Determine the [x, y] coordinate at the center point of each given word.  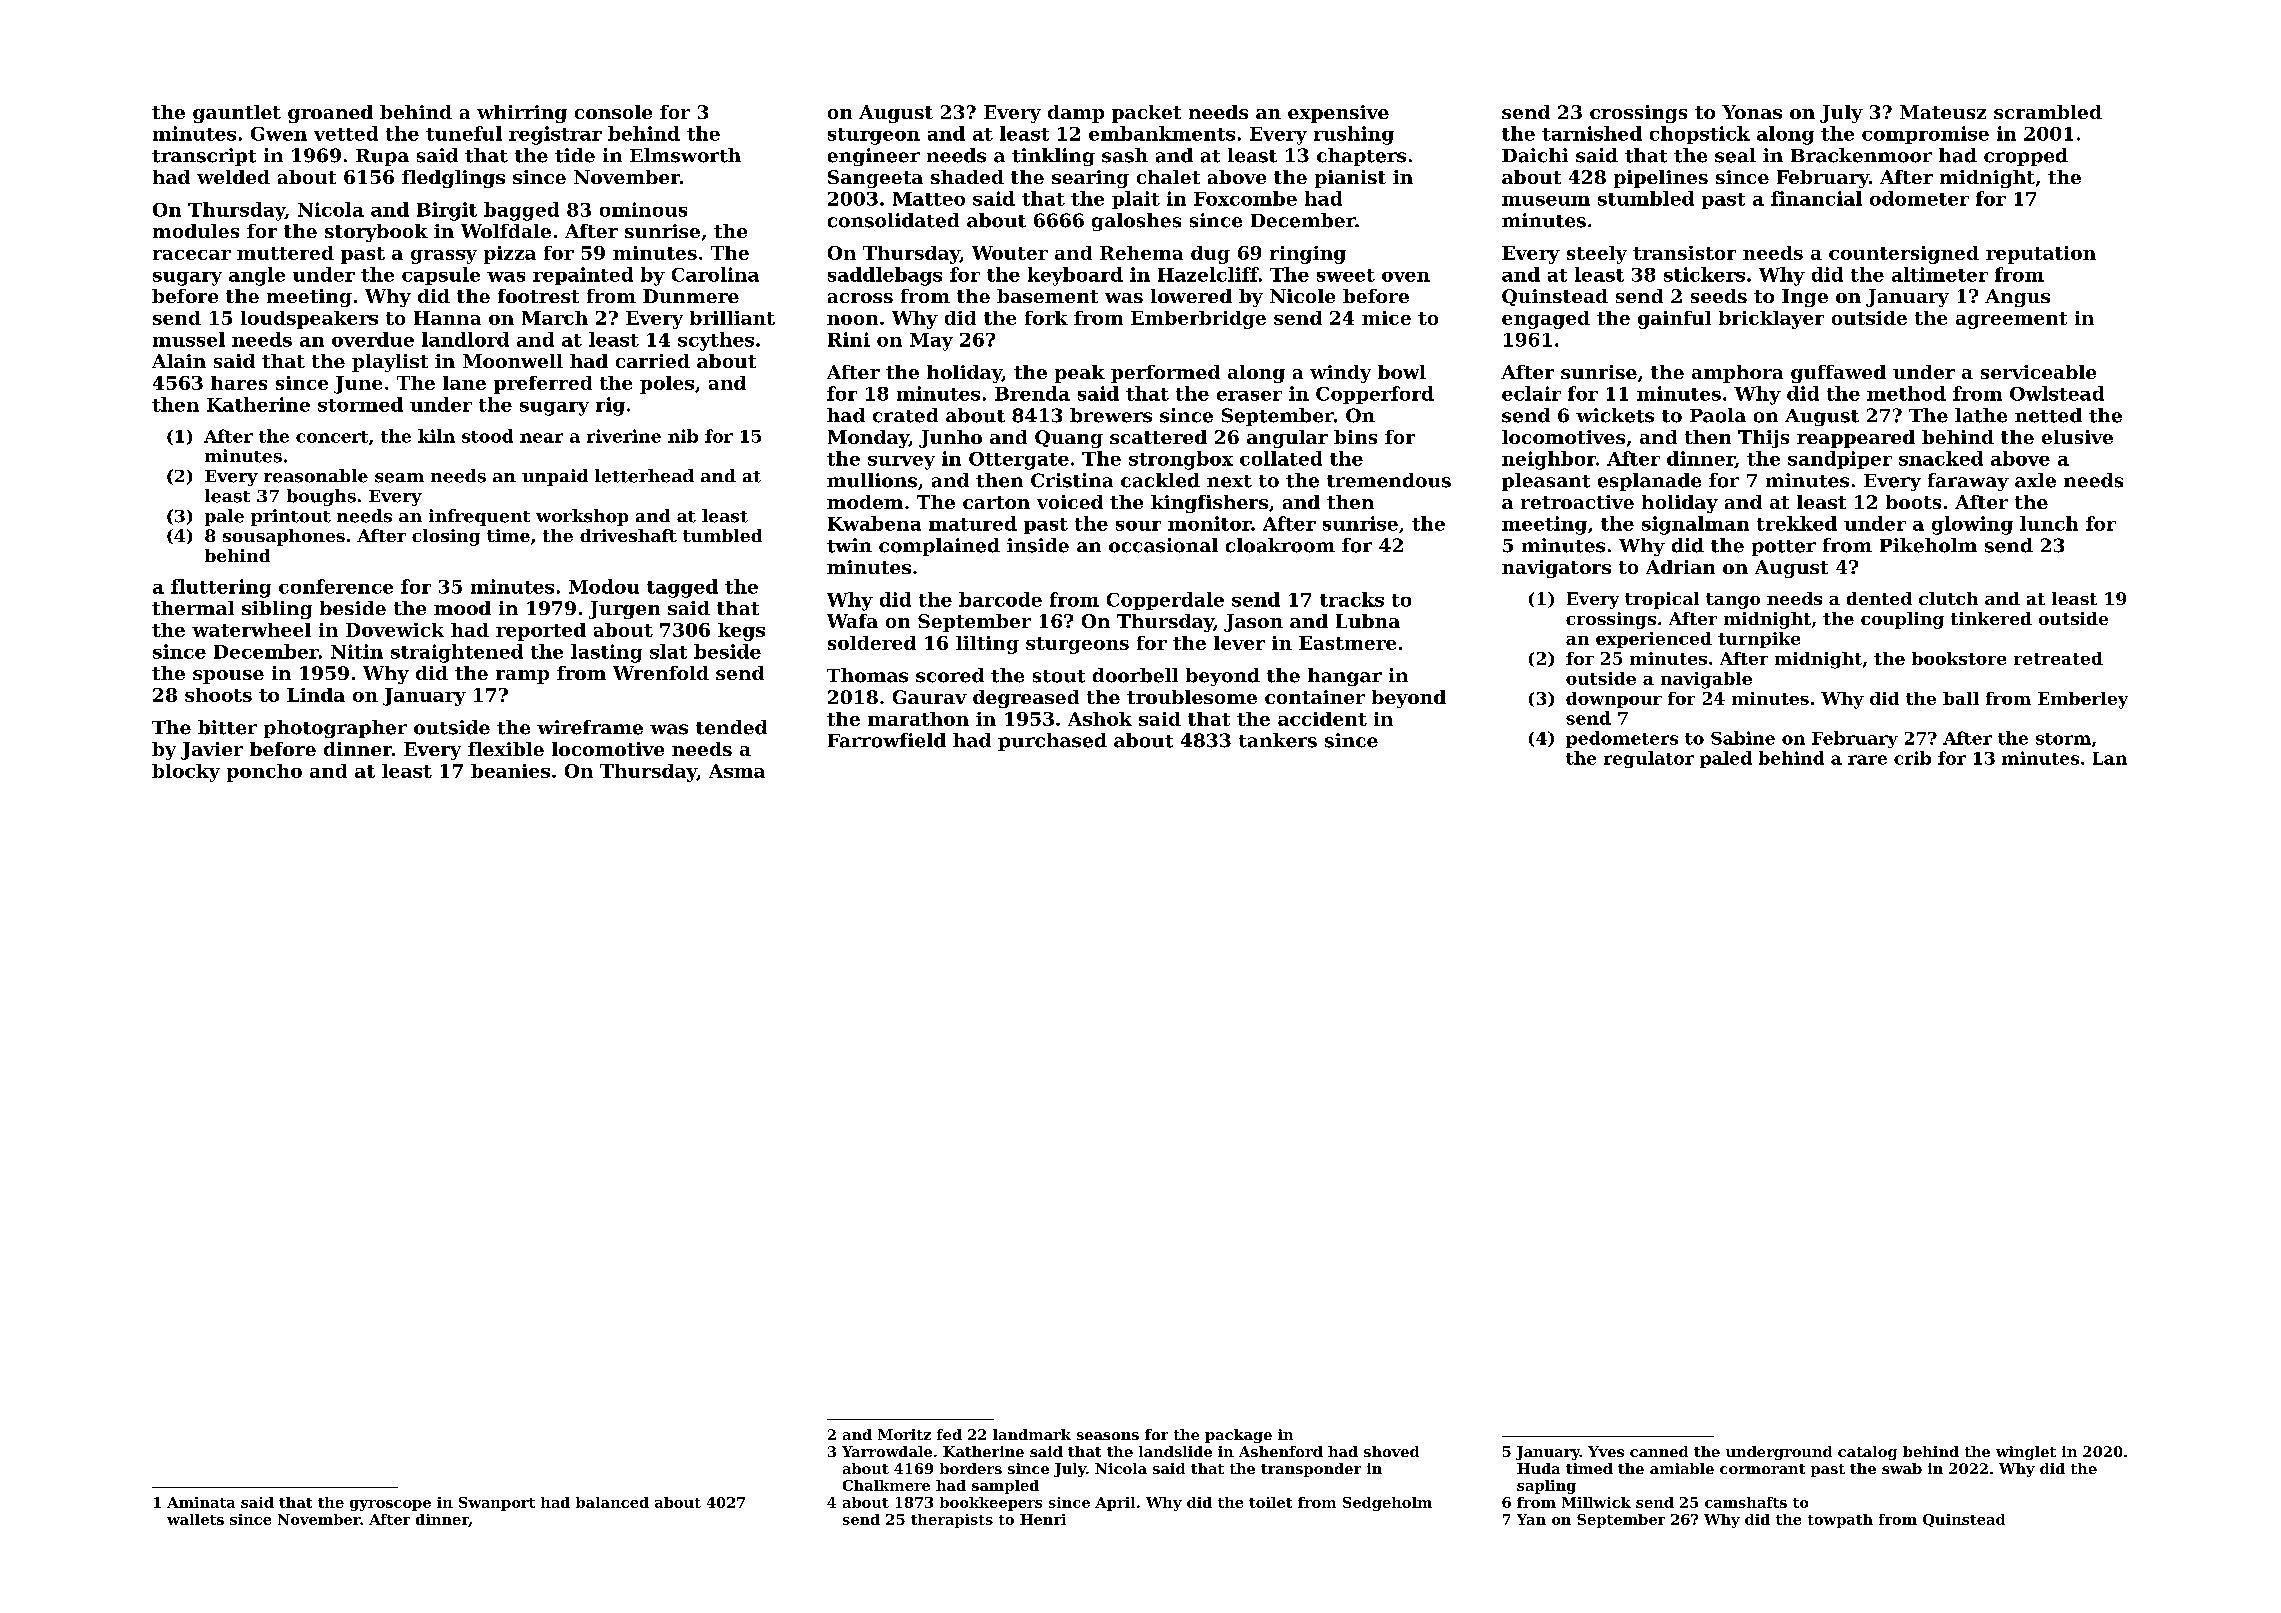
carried [653, 361]
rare [1867, 760]
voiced [1070, 502]
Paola [1718, 415]
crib [1912, 758]
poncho [264, 773]
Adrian [1680, 567]
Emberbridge [1198, 320]
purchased [1052, 742]
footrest [538, 296]
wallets [195, 1519]
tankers [1278, 740]
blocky [186, 773]
